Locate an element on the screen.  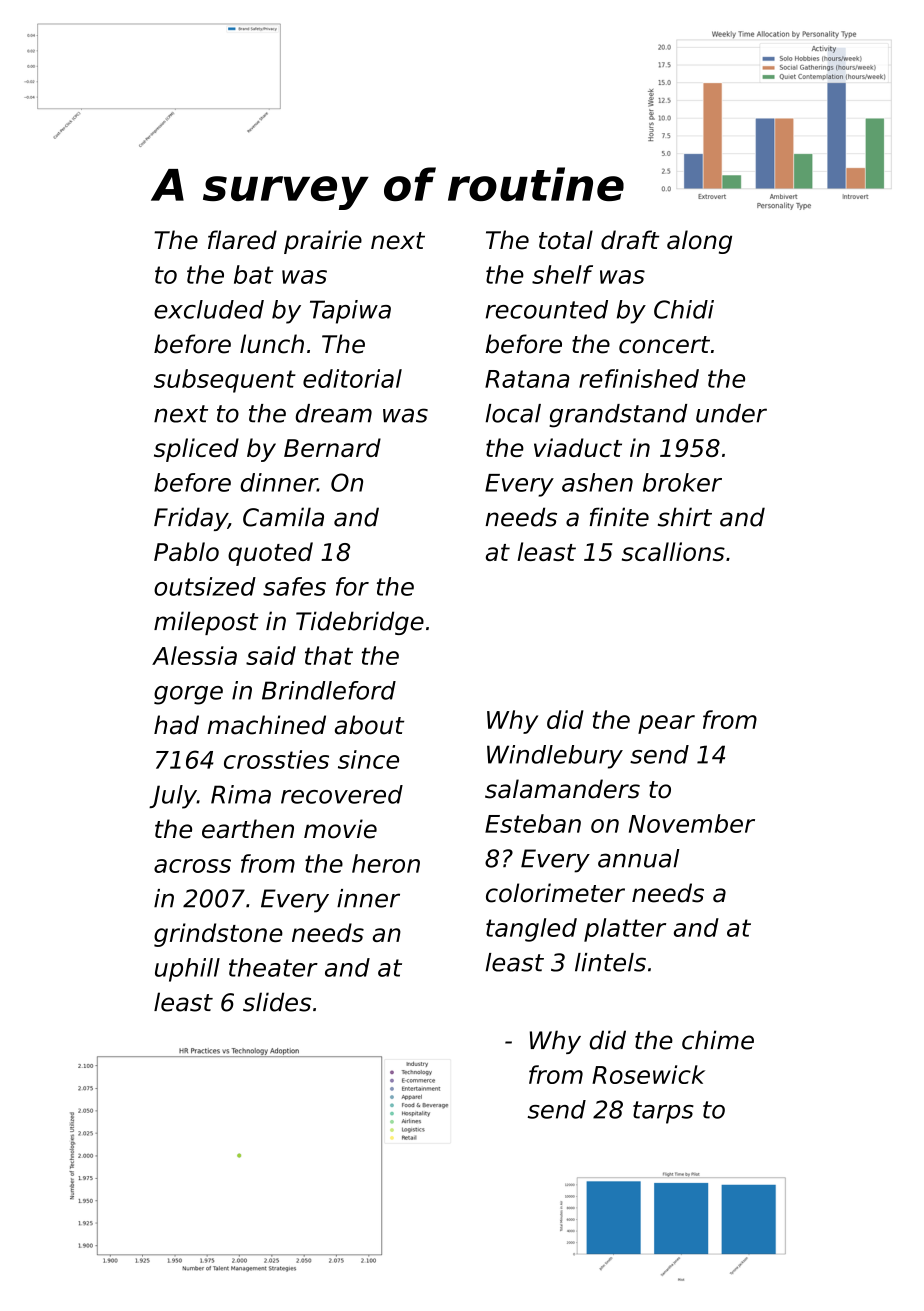
annual is located at coordinates (638, 858).
